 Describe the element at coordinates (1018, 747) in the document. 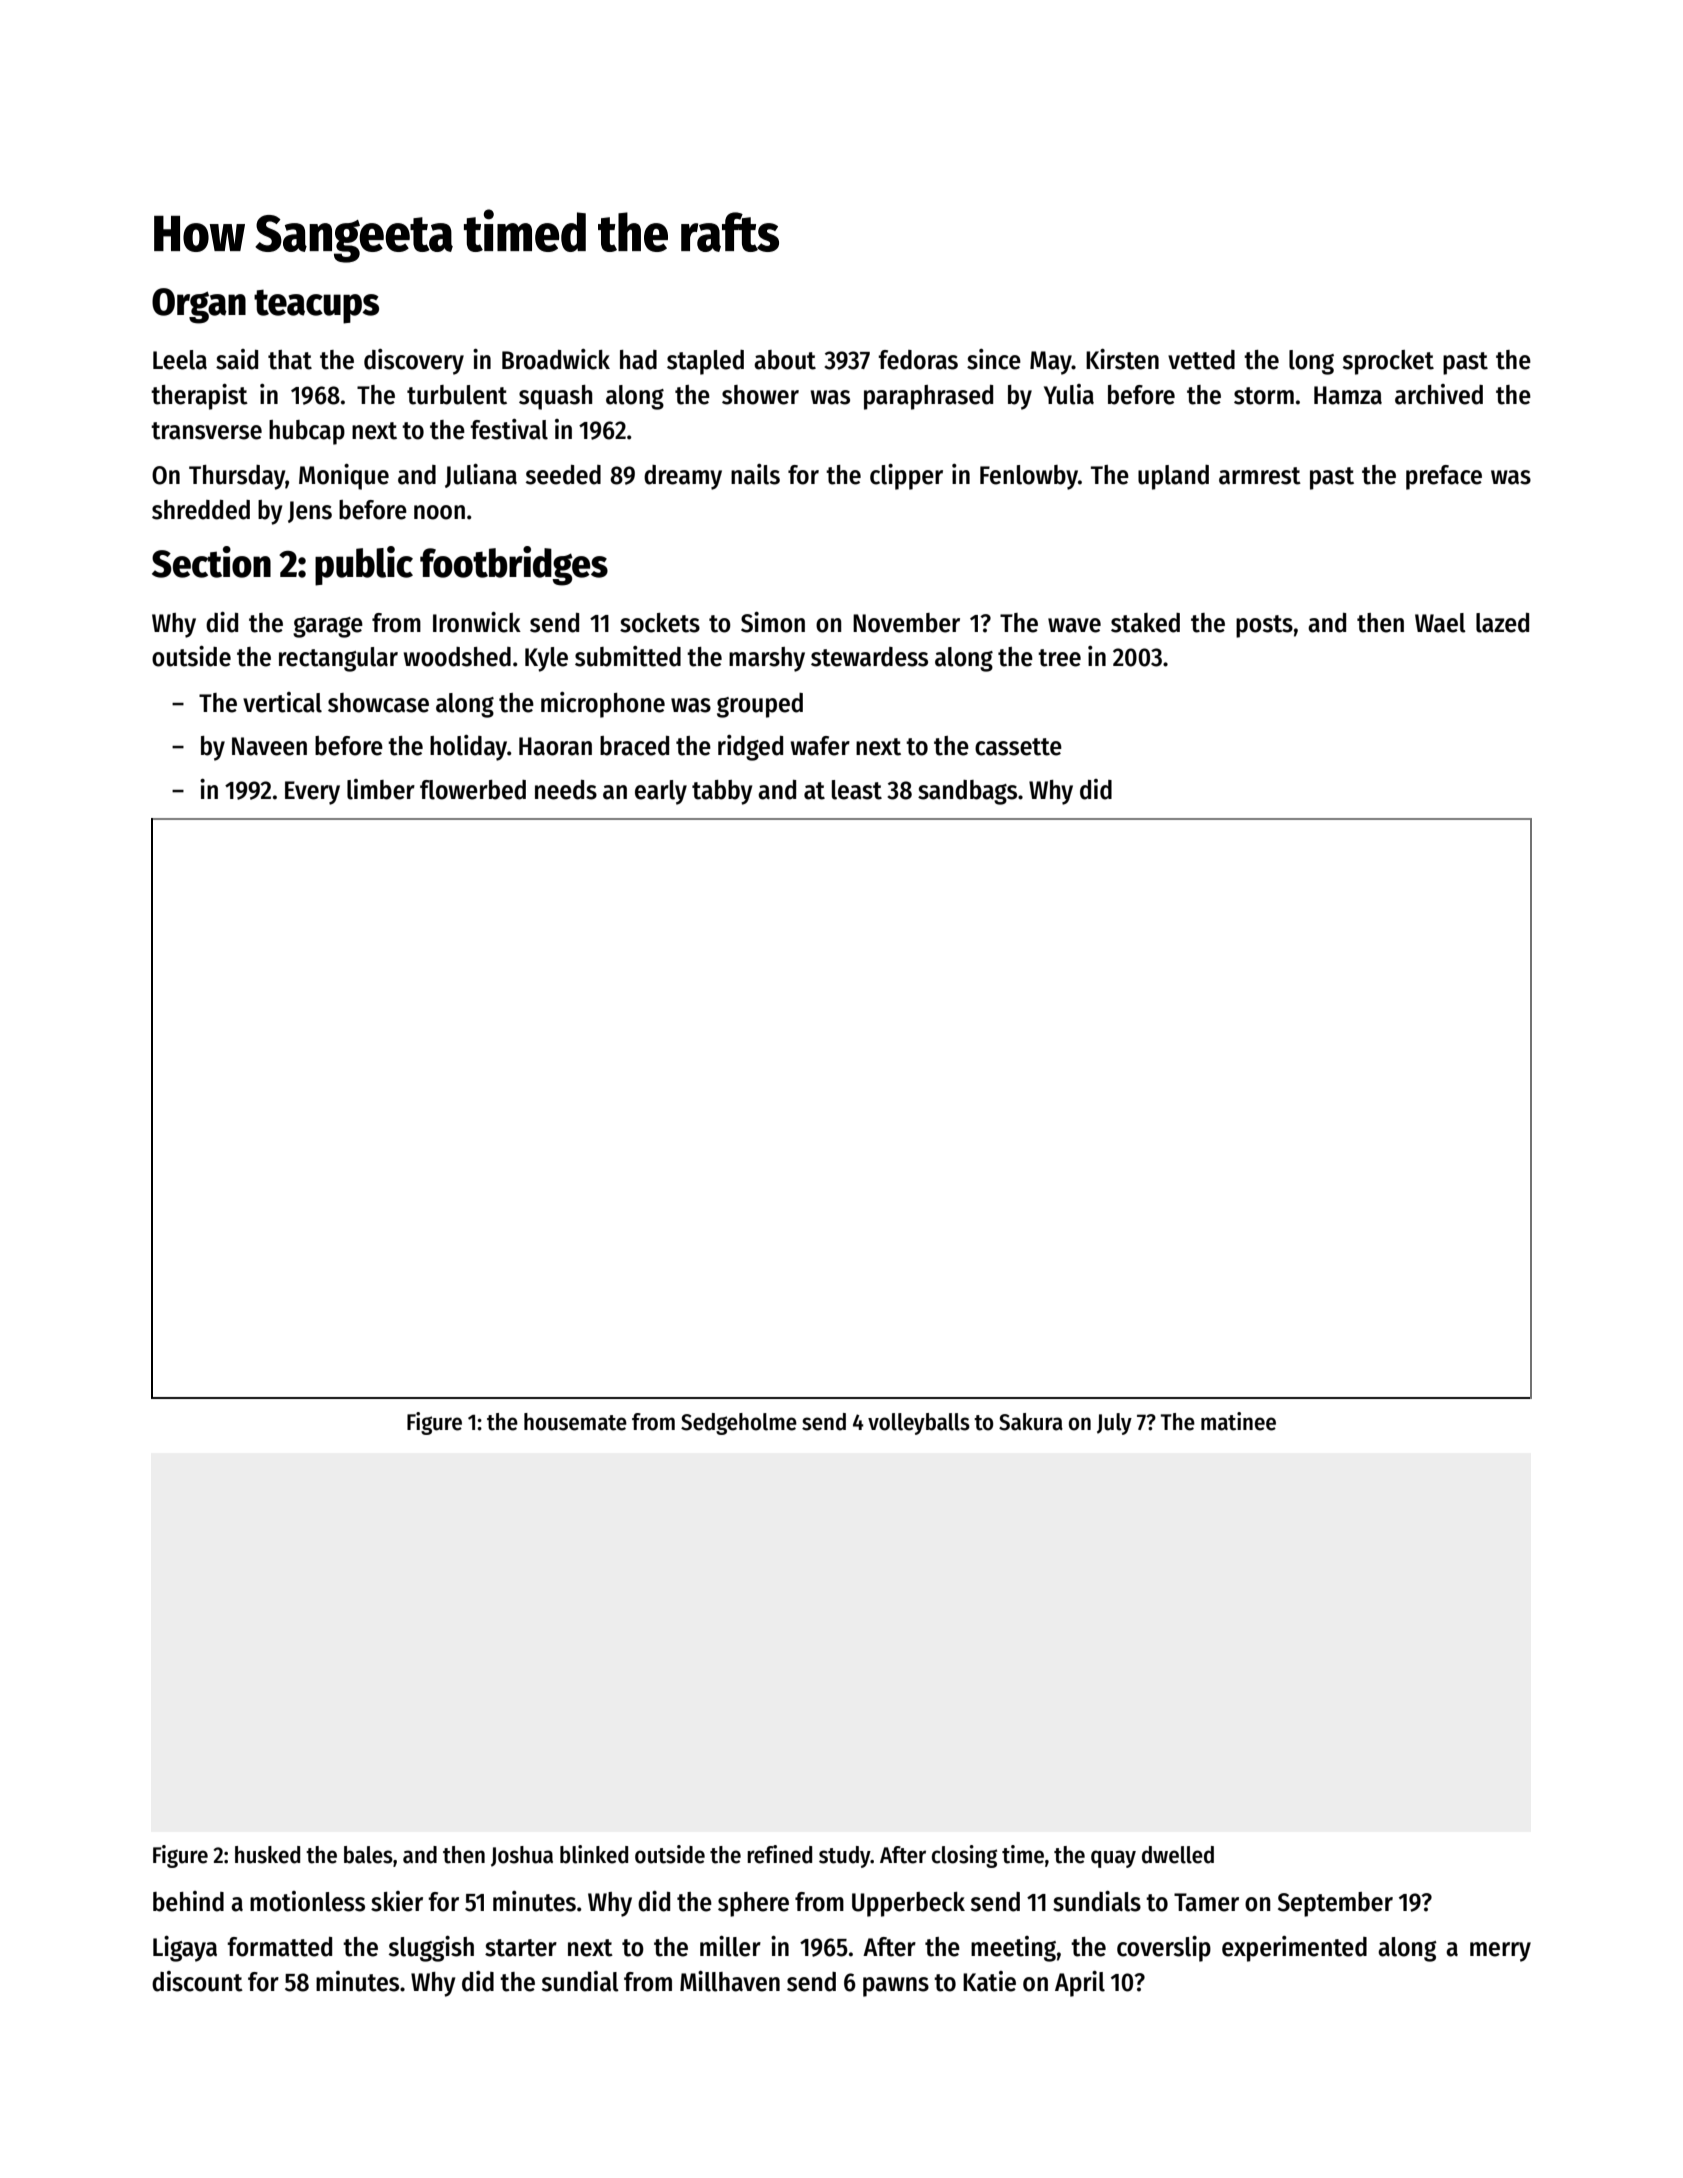

I see `cassette` at that location.
